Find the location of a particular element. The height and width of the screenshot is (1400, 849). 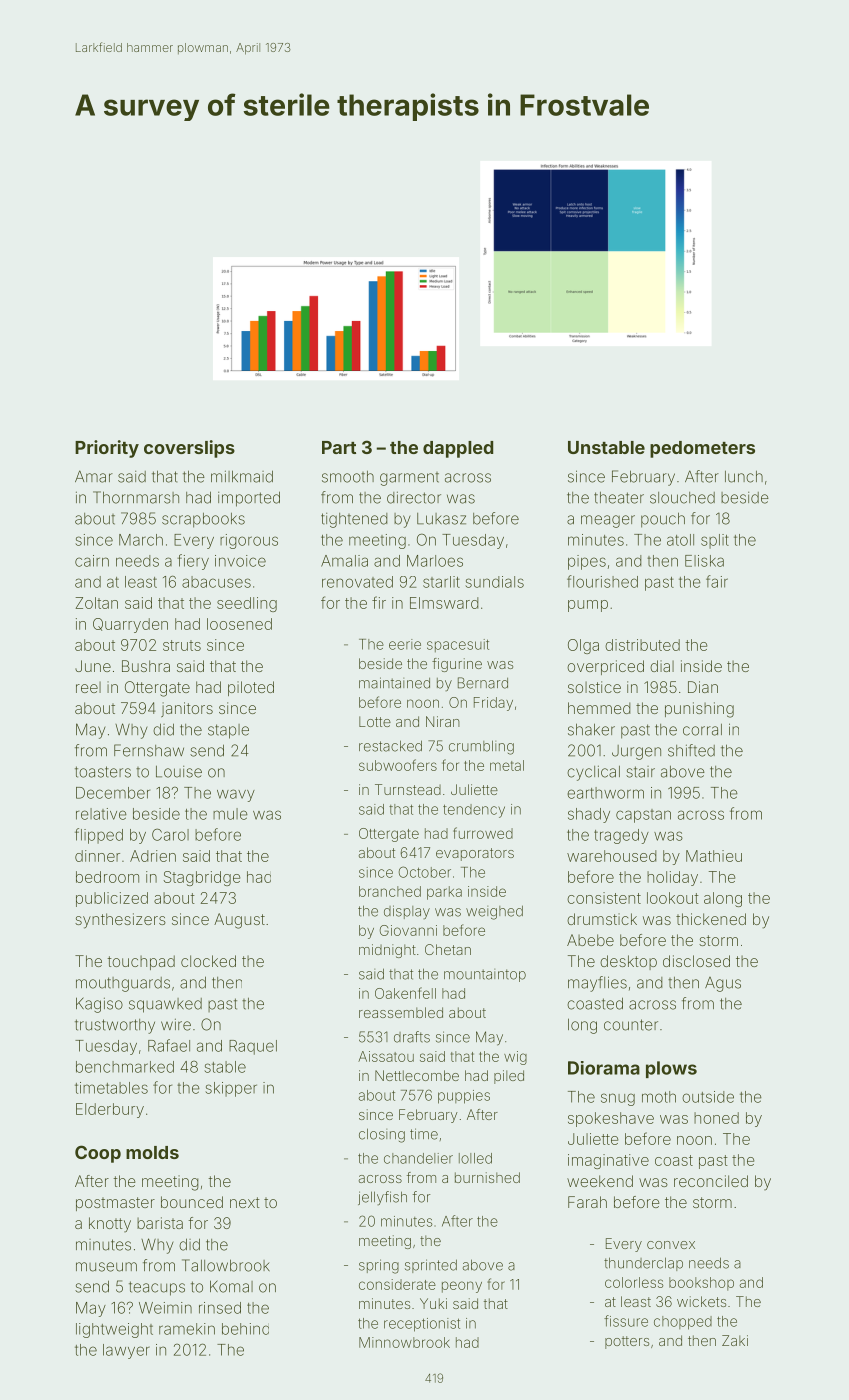

Aissatou is located at coordinates (386, 1056).
